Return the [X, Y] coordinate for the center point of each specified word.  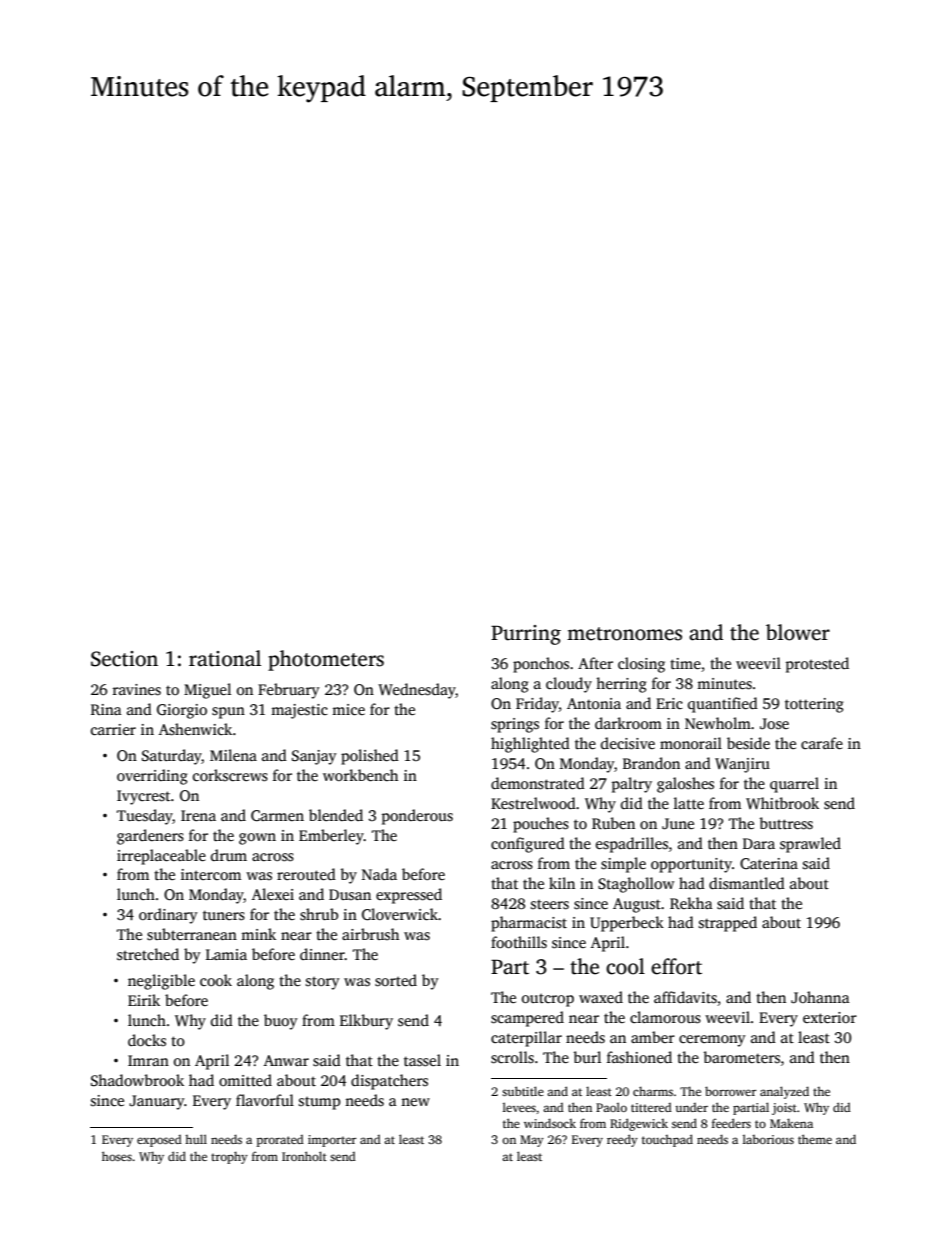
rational [225, 658]
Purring [526, 635]
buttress [786, 823]
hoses [117, 1156]
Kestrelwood [533, 803]
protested [817, 665]
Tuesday [145, 817]
